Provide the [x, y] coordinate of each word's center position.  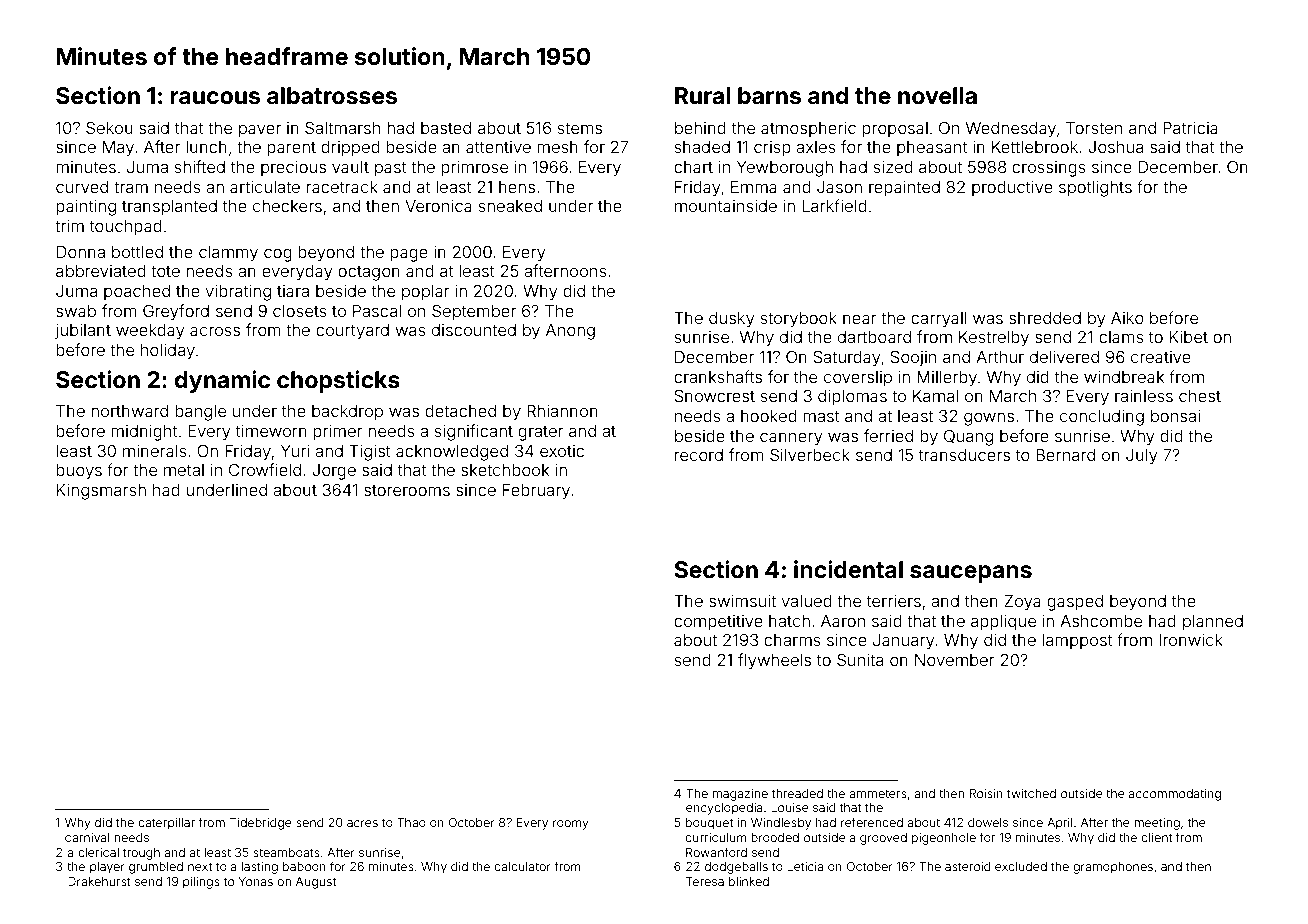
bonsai [1175, 416]
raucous [215, 98]
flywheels [774, 661]
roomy [571, 825]
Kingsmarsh [101, 492]
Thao [411, 822]
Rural [702, 95]
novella [937, 96]
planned [1213, 623]
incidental [848, 569]
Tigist [370, 453]
